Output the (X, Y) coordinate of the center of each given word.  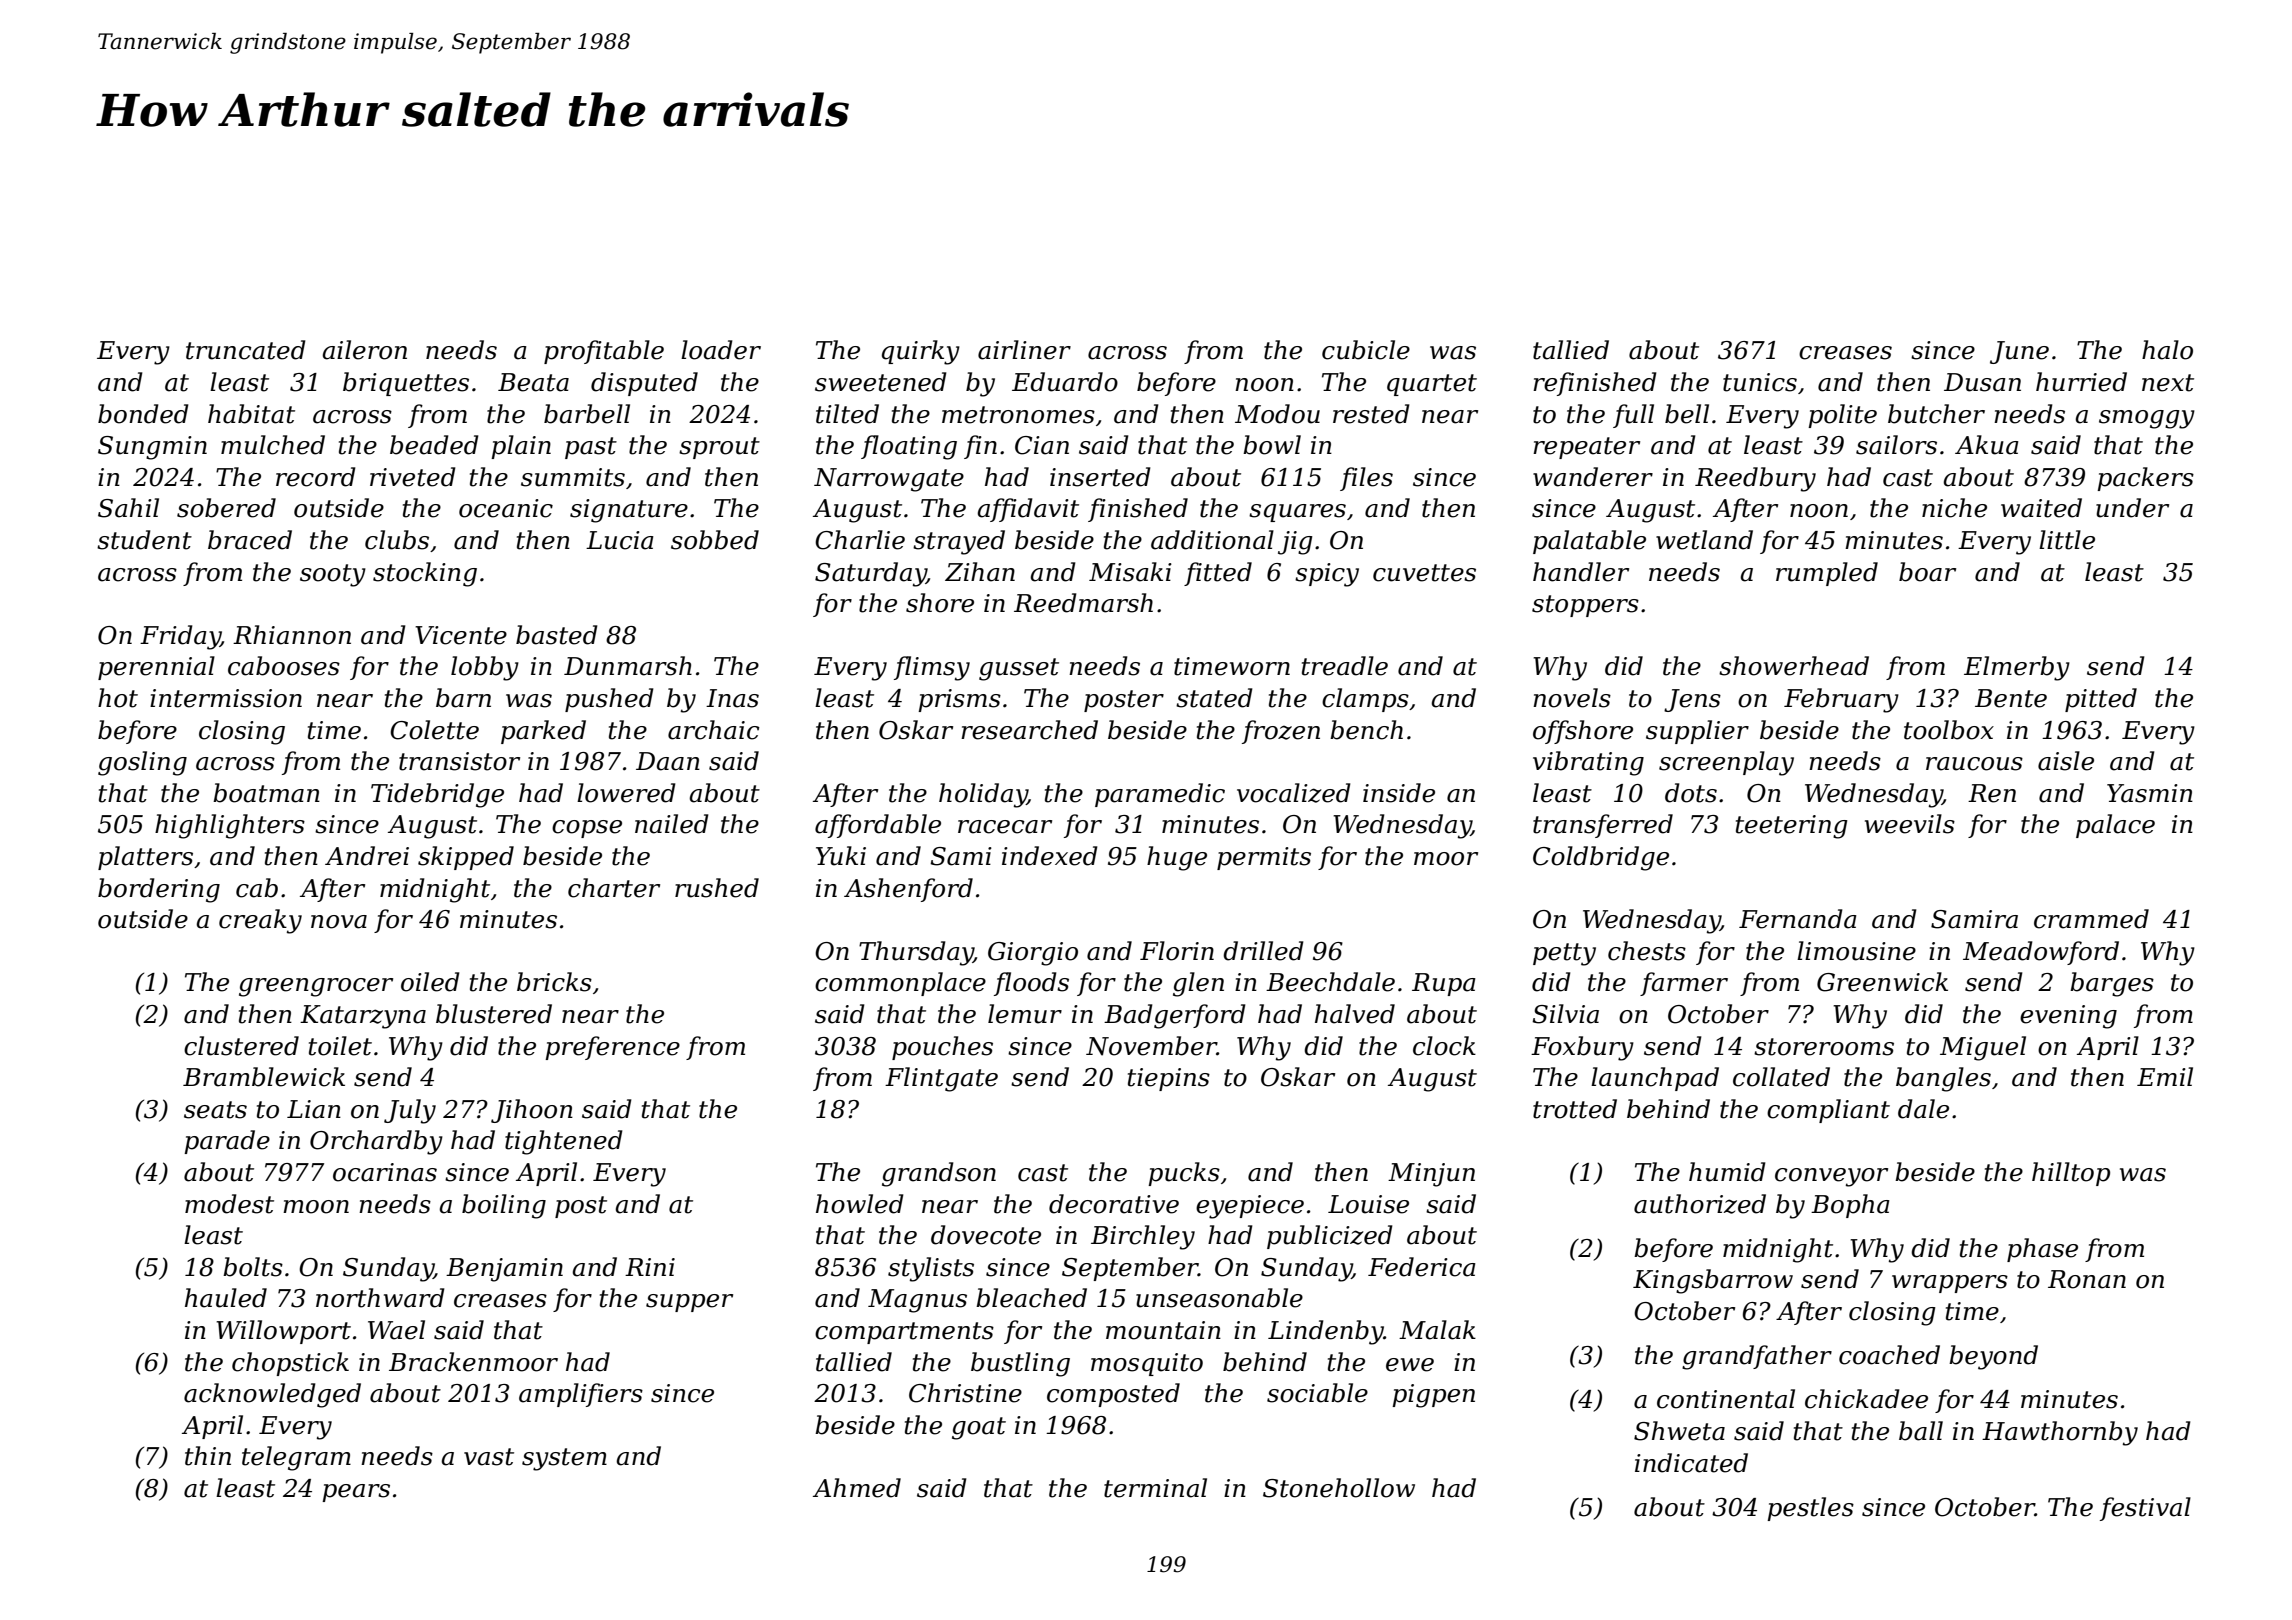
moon (316, 1207)
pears (356, 1493)
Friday (180, 637)
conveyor (1831, 1177)
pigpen (1433, 1396)
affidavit (1028, 510)
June (2019, 352)
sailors (1896, 445)
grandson (939, 1174)
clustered (241, 1046)
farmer (1684, 984)
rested (1371, 414)
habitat (251, 414)
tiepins (1169, 1079)
